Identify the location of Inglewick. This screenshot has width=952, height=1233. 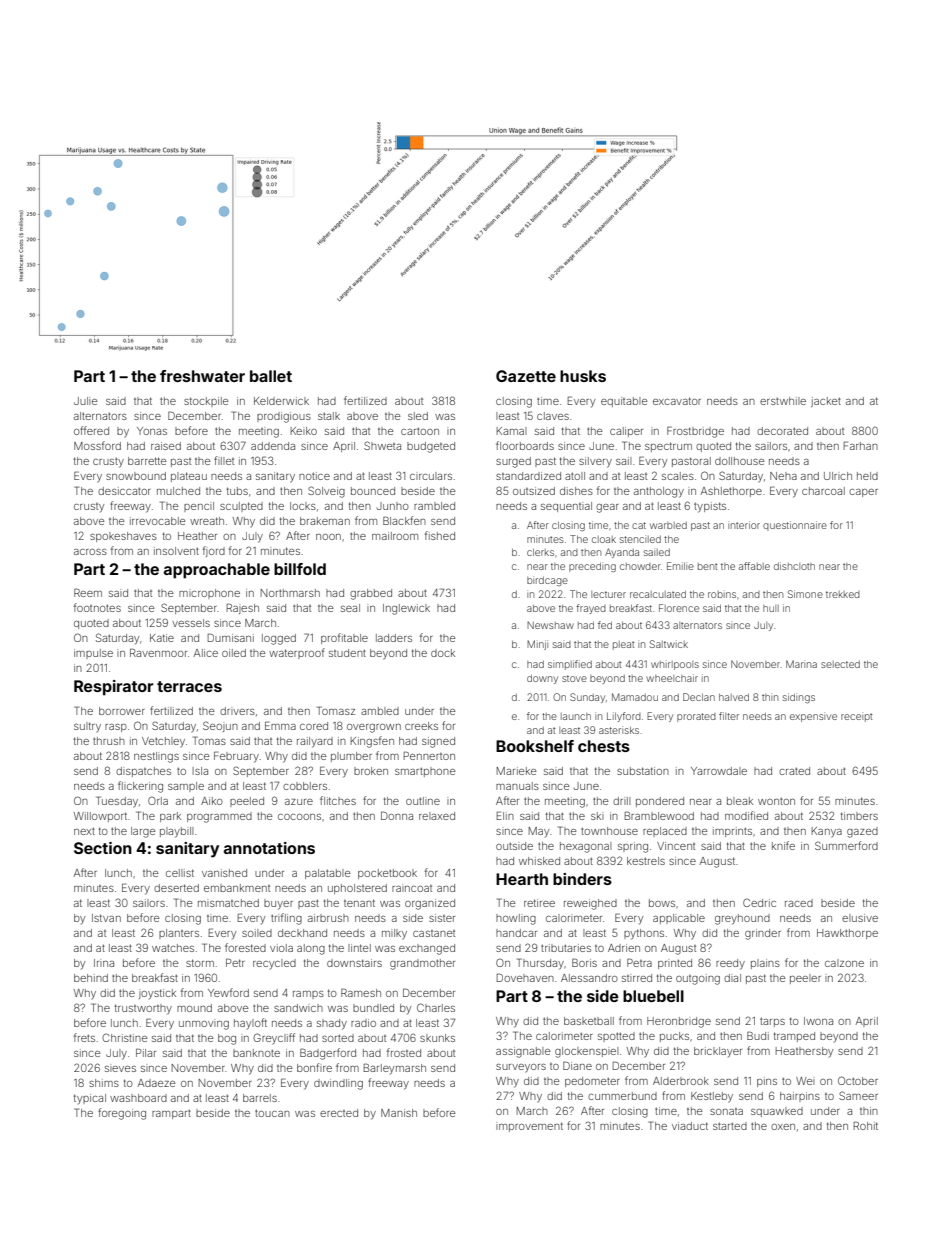
(406, 609).
